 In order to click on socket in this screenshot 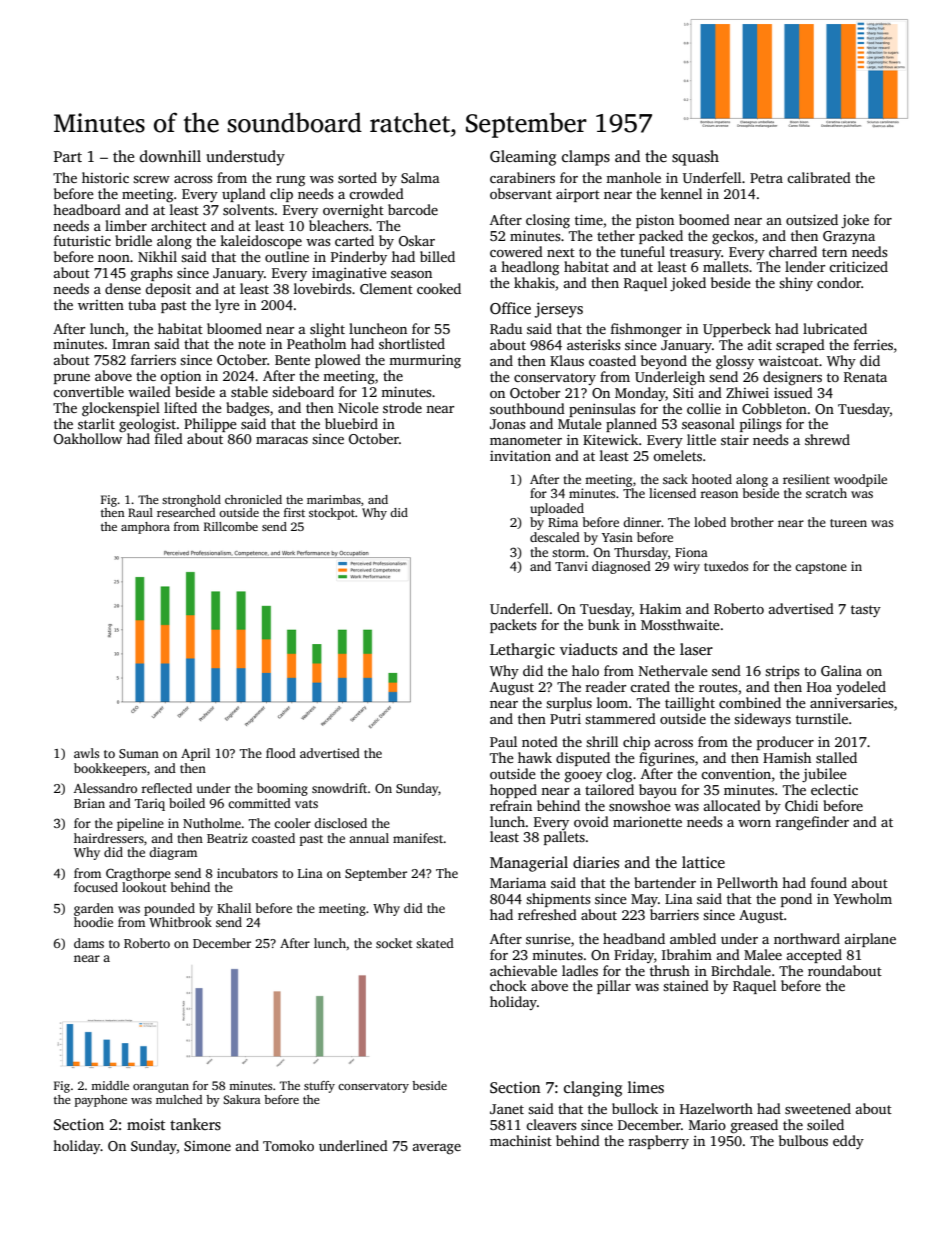, I will do `click(394, 943)`.
